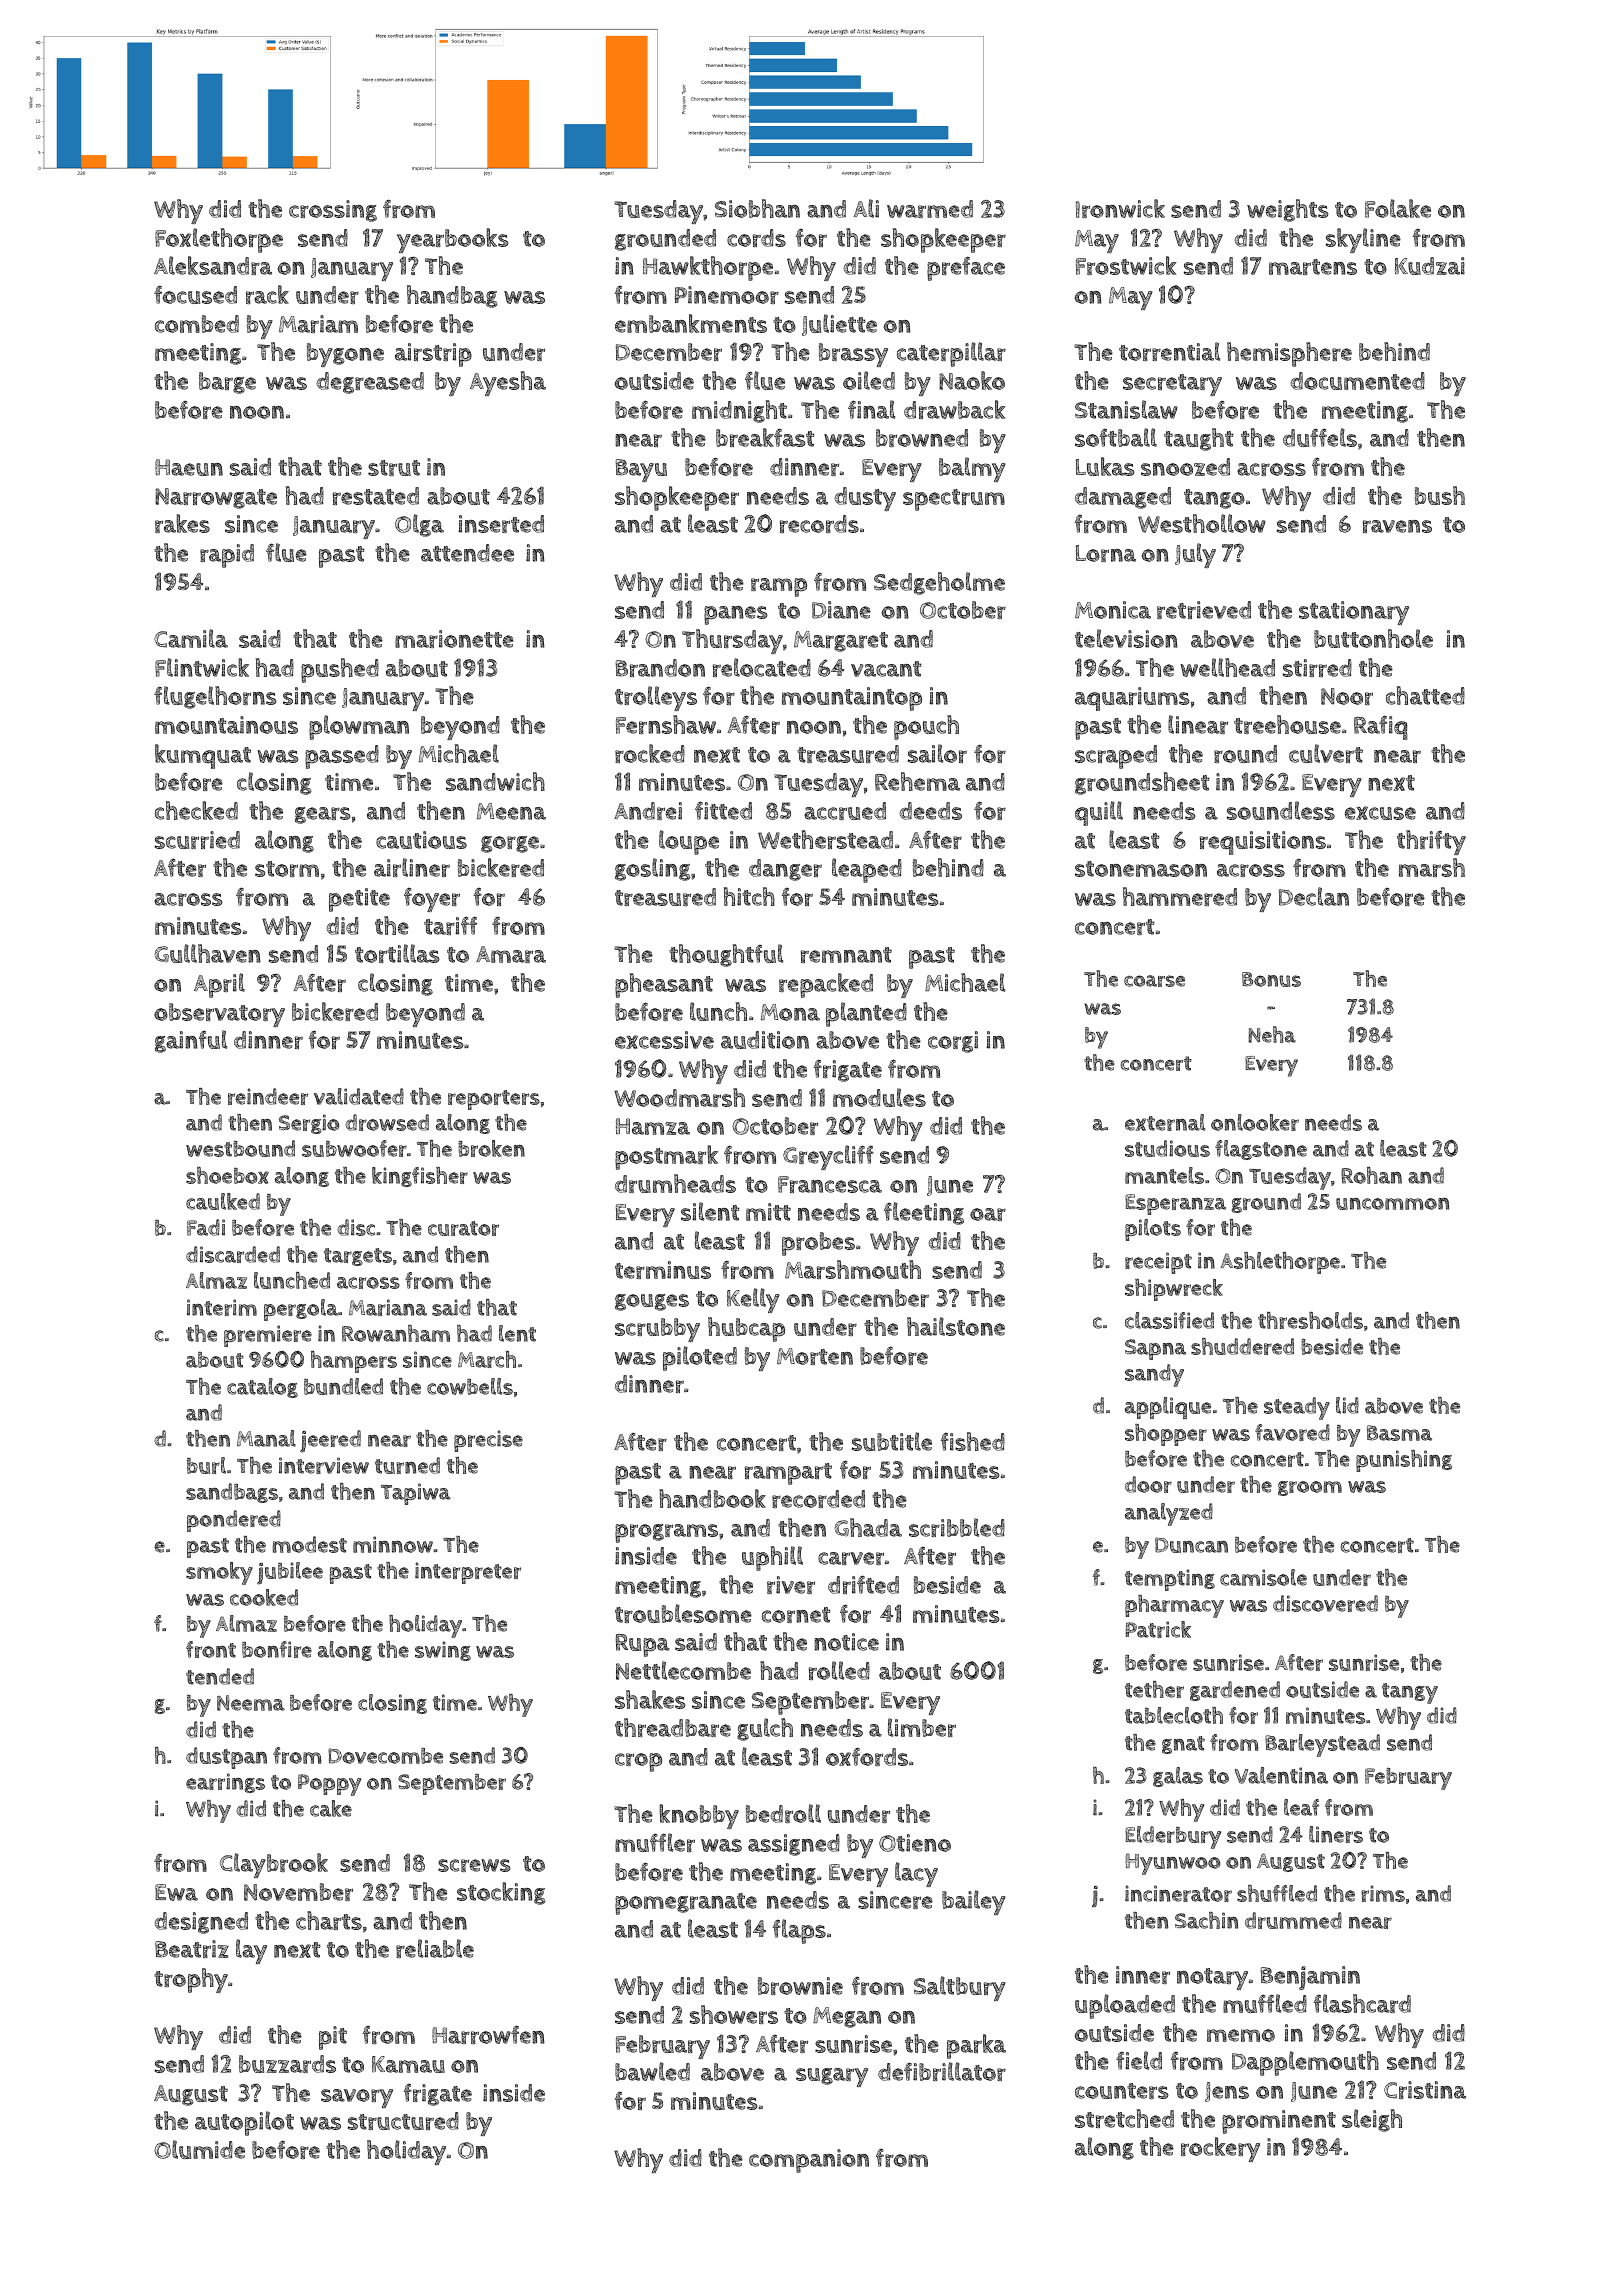 The width and height of the document is (1620, 2292). Describe the element at coordinates (1288, 210) in the document. I see `weights` at that location.
